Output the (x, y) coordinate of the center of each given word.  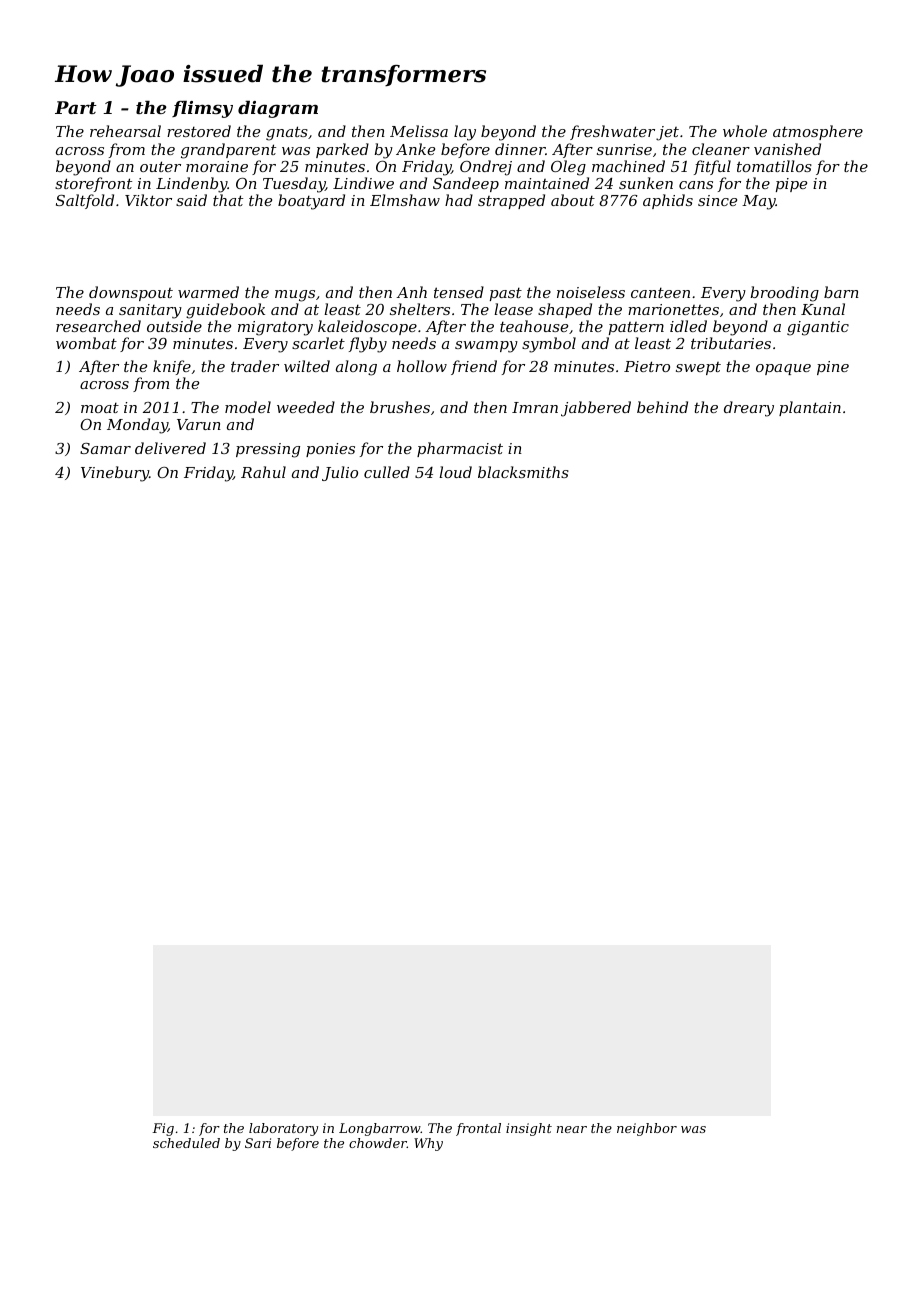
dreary (749, 409)
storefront (93, 184)
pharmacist (460, 449)
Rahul (263, 472)
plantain (810, 408)
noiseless (591, 292)
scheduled (186, 1143)
